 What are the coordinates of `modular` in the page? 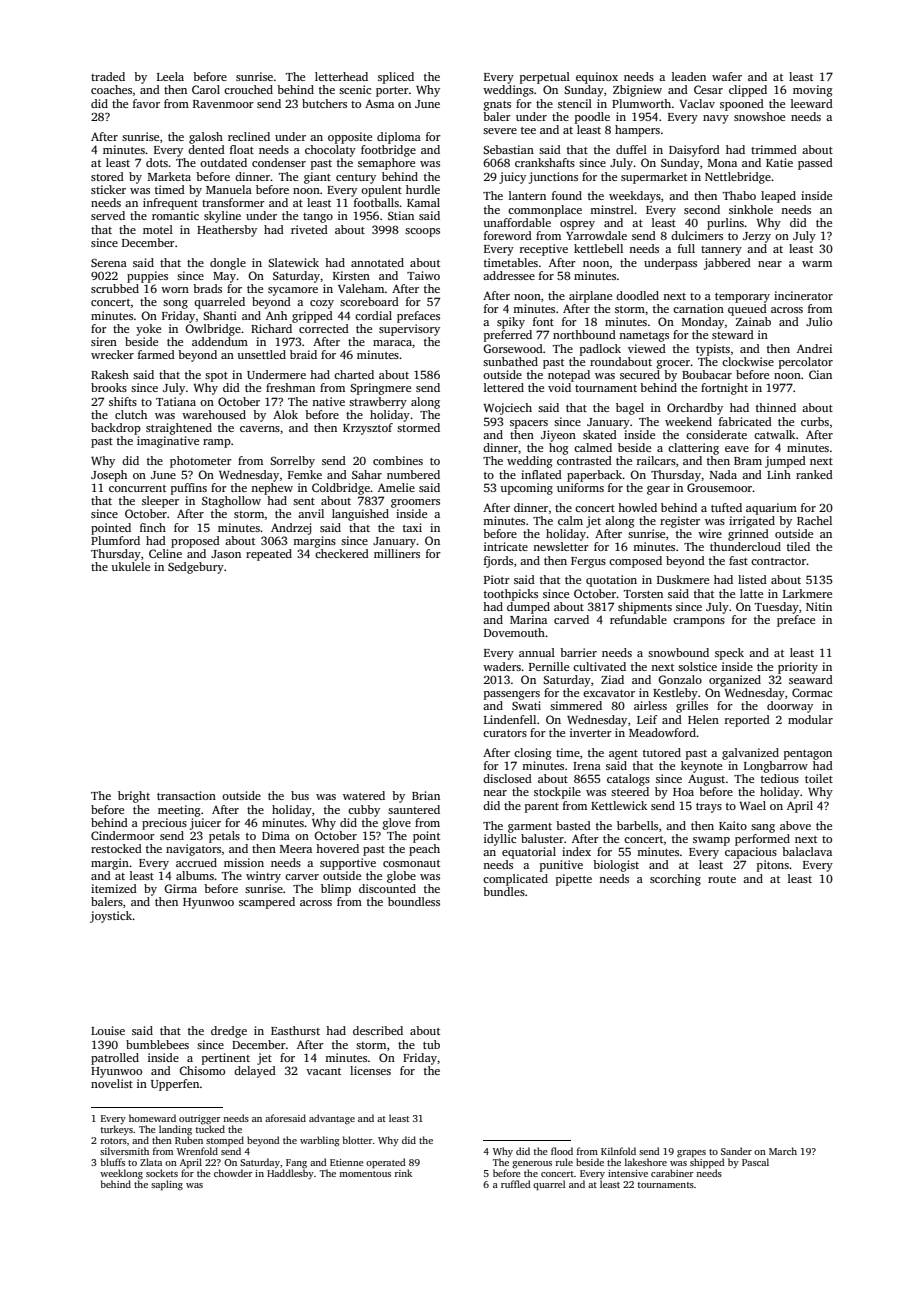 It's located at (810, 719).
